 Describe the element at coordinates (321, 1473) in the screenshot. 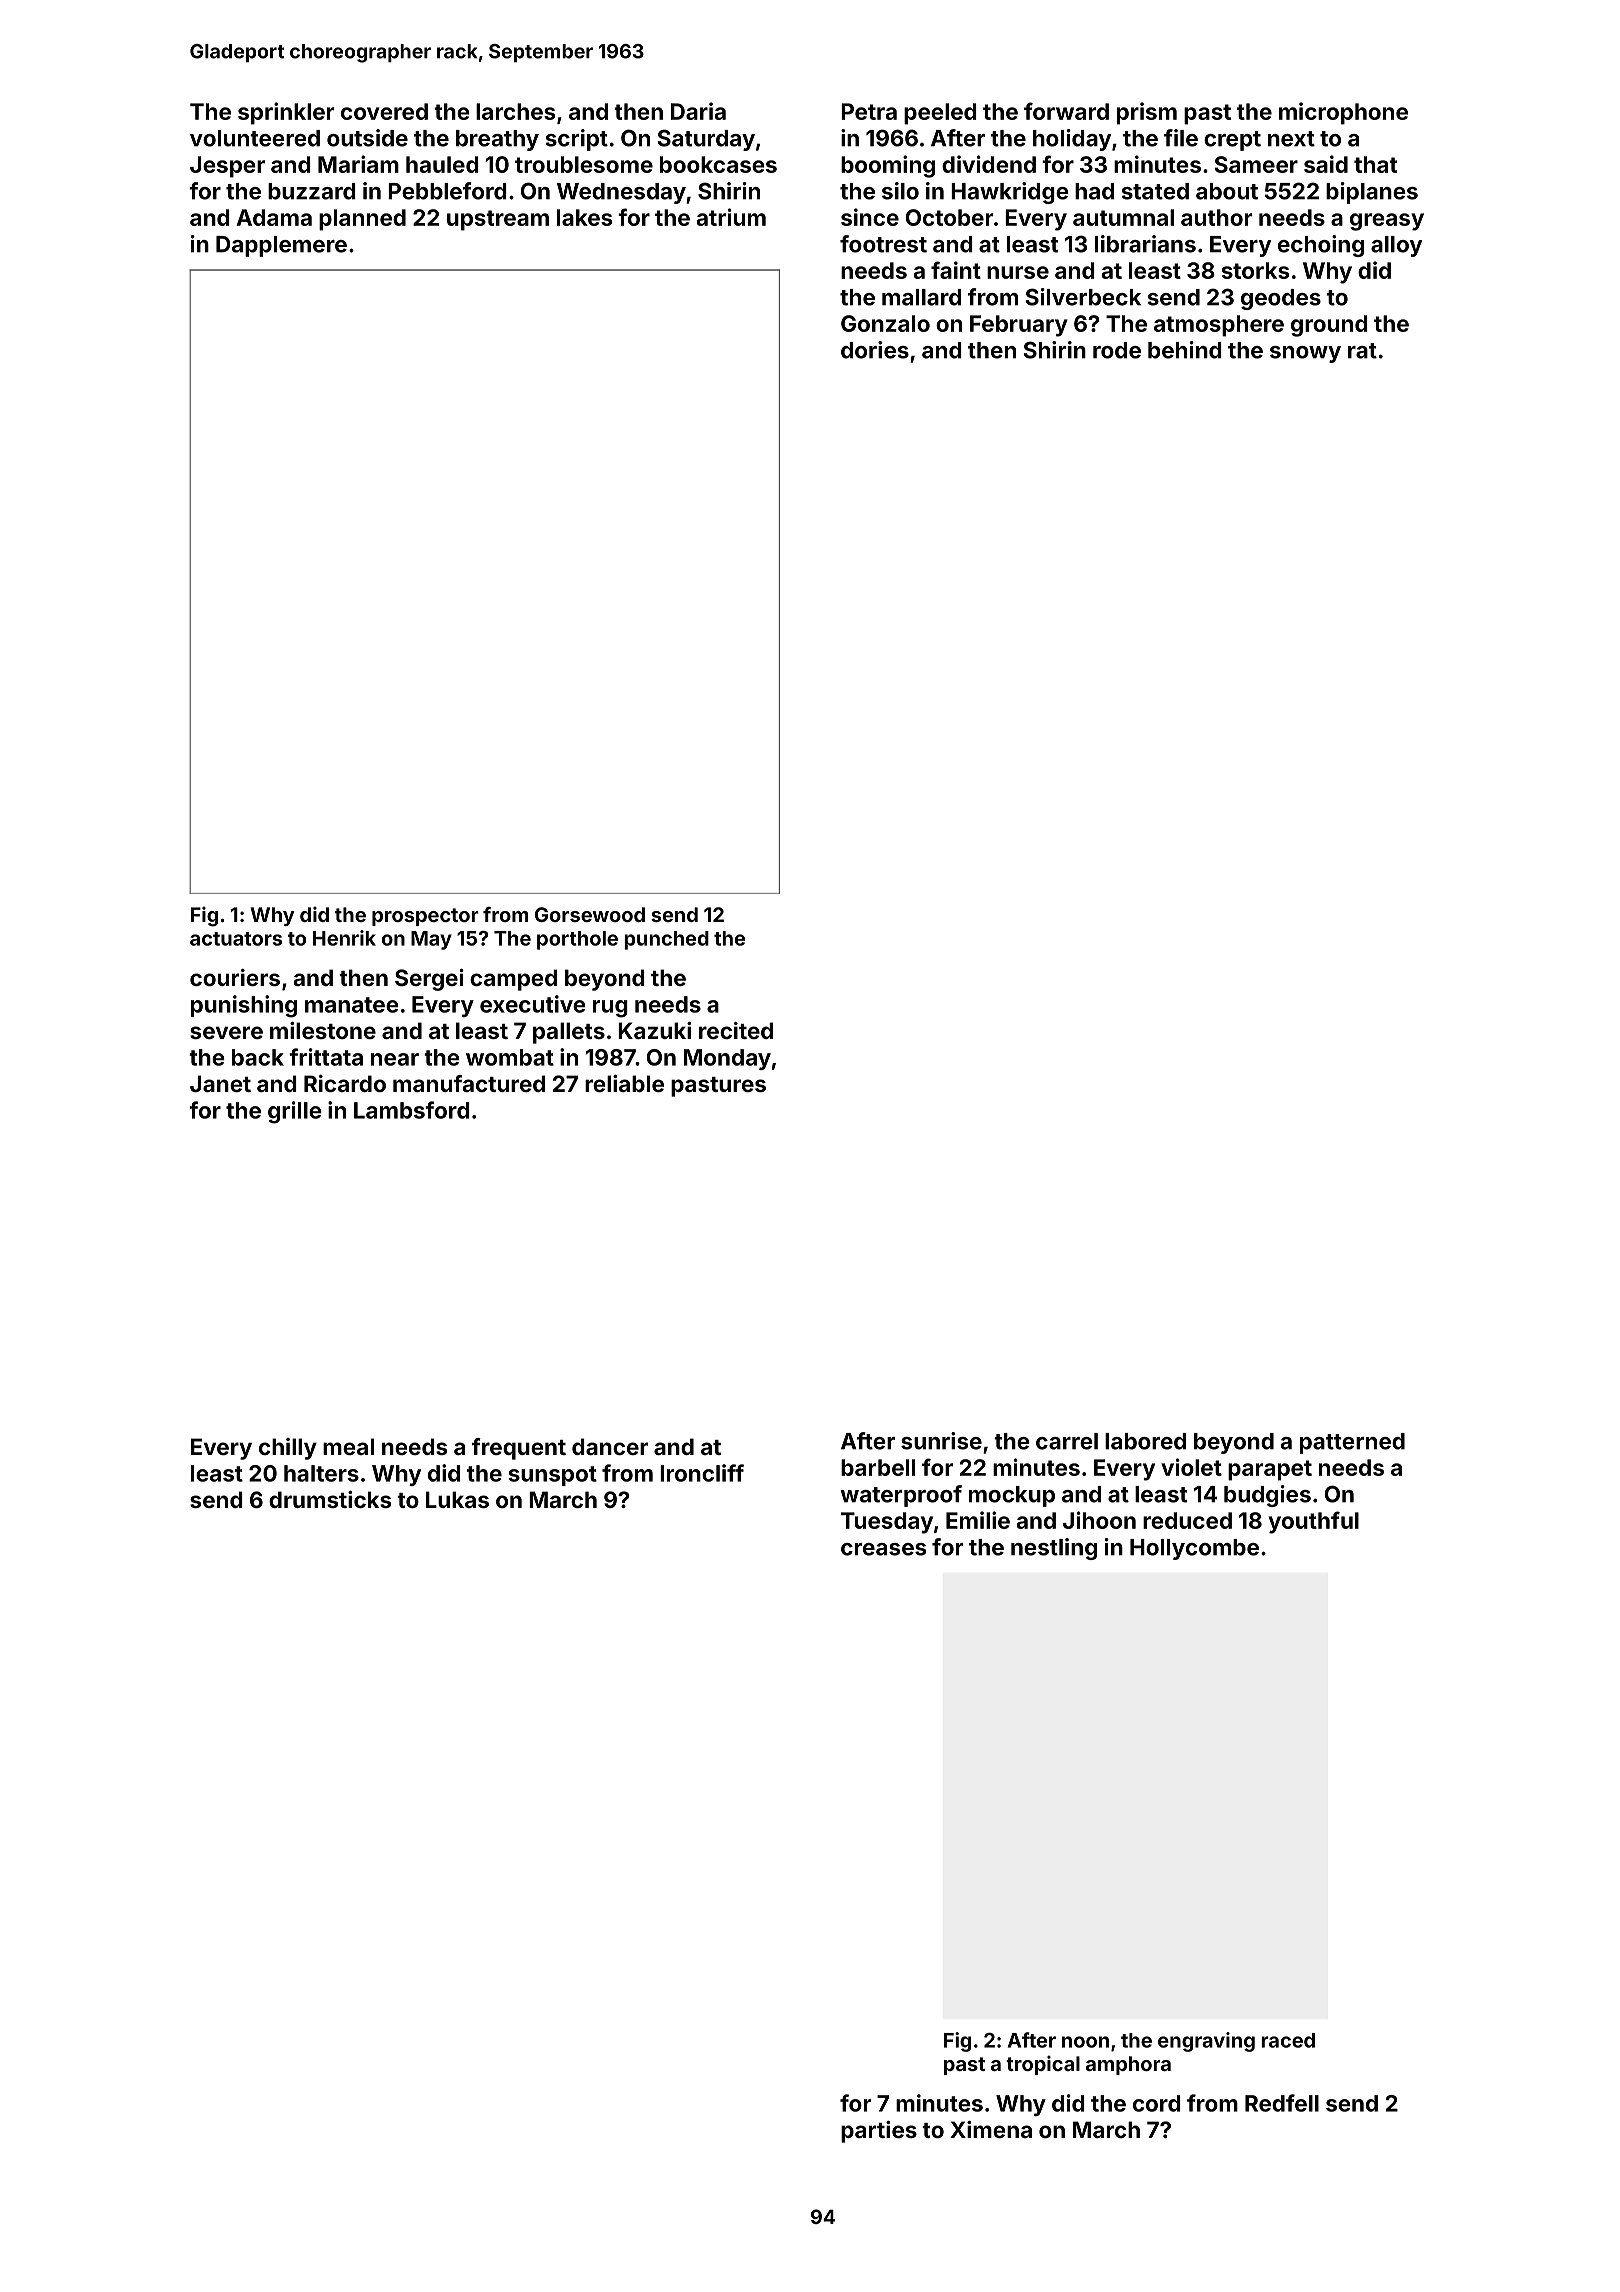

I see `halters` at that location.
